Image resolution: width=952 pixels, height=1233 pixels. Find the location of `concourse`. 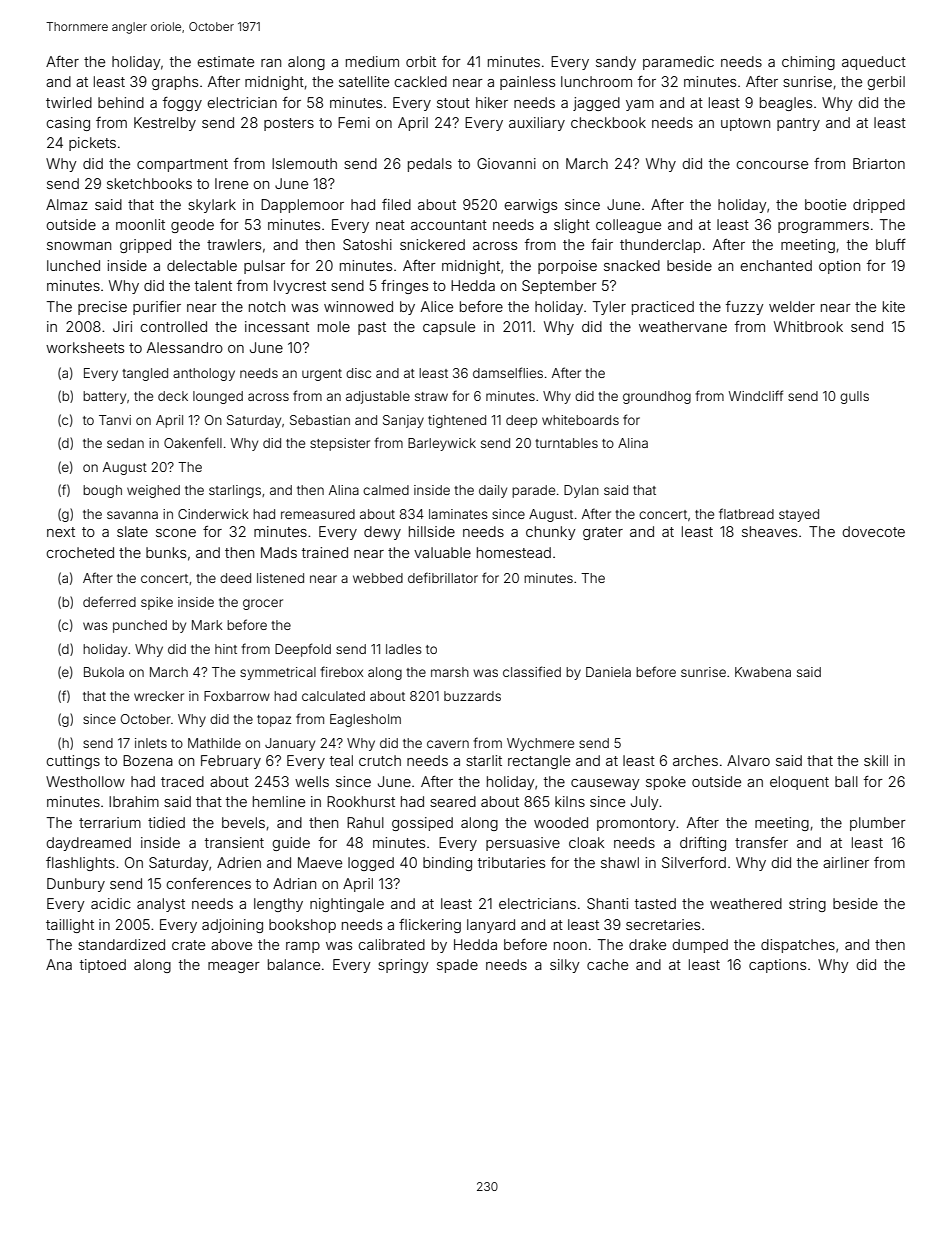

concourse is located at coordinates (772, 165).
